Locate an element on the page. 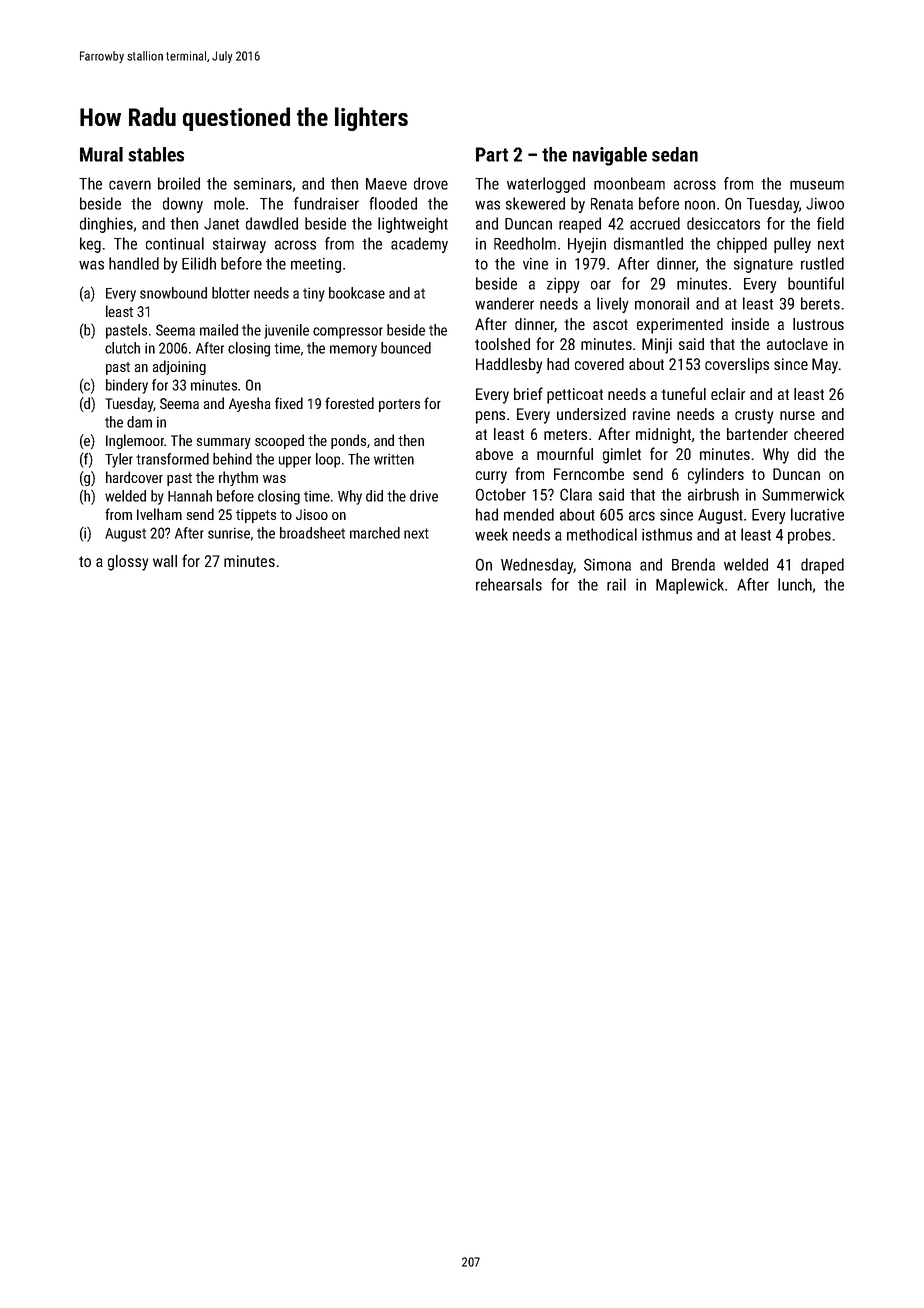 The width and height of the document is (924, 1308). Summerwick is located at coordinates (803, 494).
